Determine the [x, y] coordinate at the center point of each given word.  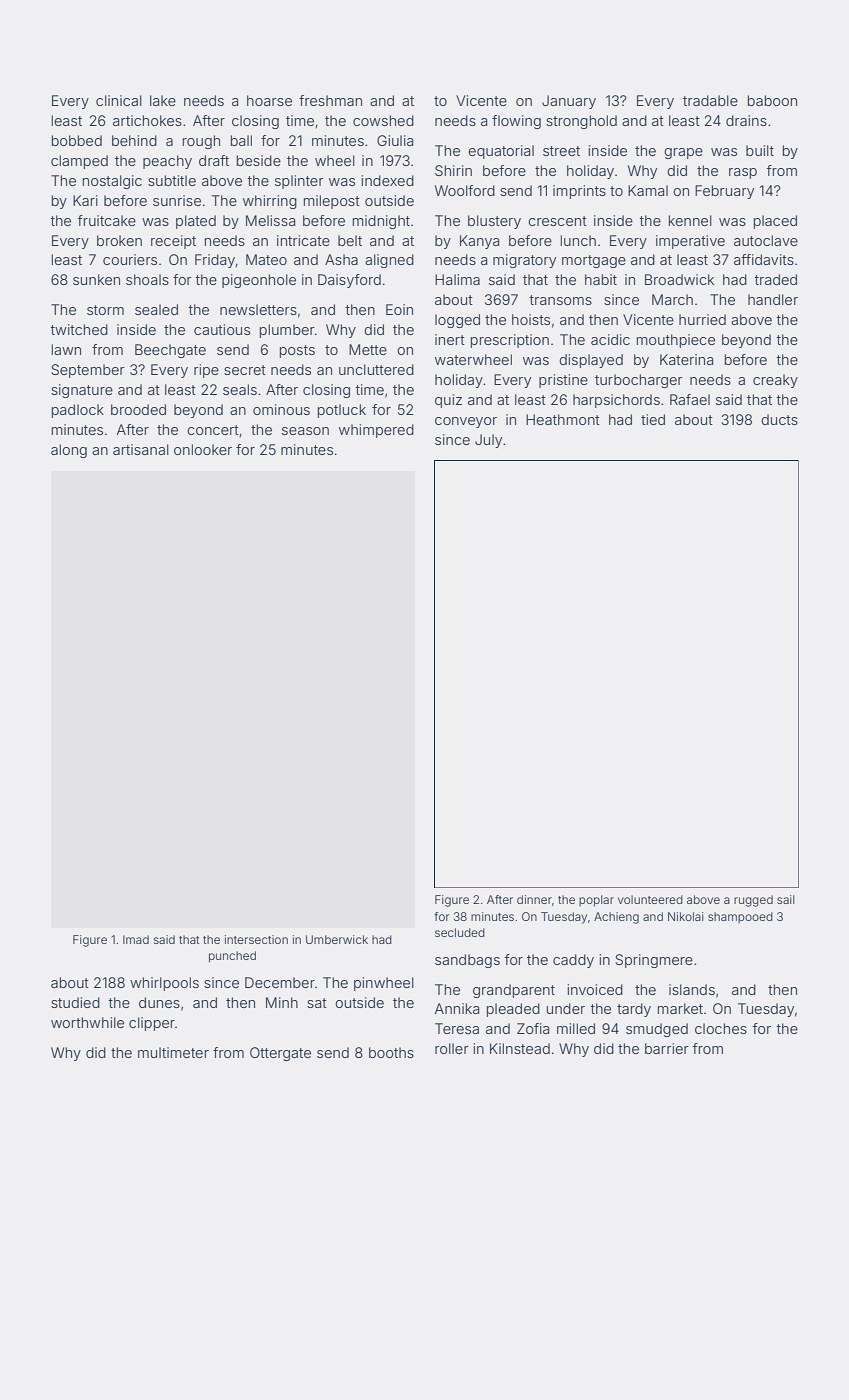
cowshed [383, 120]
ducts [779, 419]
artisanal [141, 449]
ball [241, 140]
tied [653, 419]
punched [232, 957]
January [569, 102]
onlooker [203, 449]
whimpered [376, 431]
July [488, 441]
